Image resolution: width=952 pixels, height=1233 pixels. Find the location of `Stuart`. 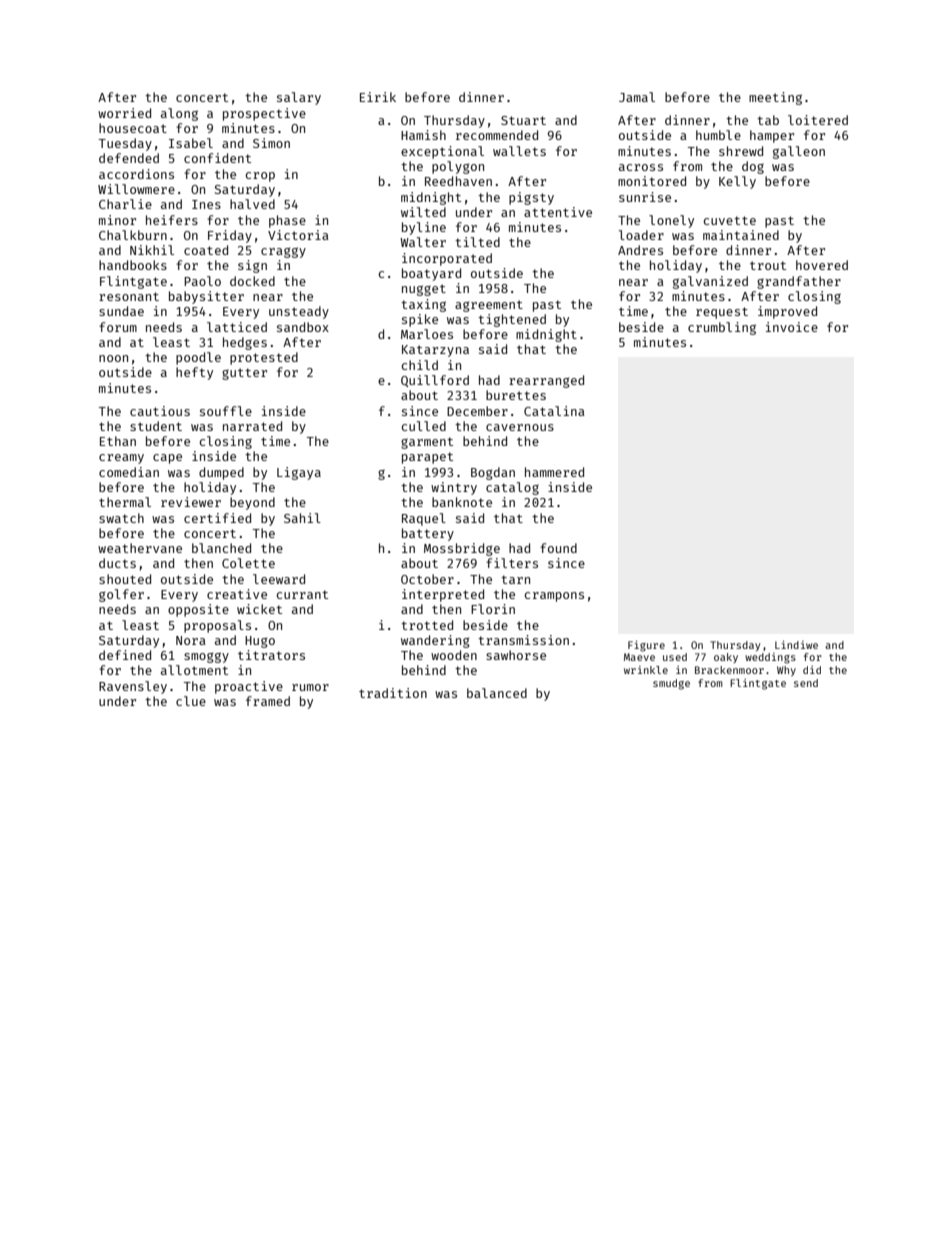

Stuart is located at coordinates (523, 120).
